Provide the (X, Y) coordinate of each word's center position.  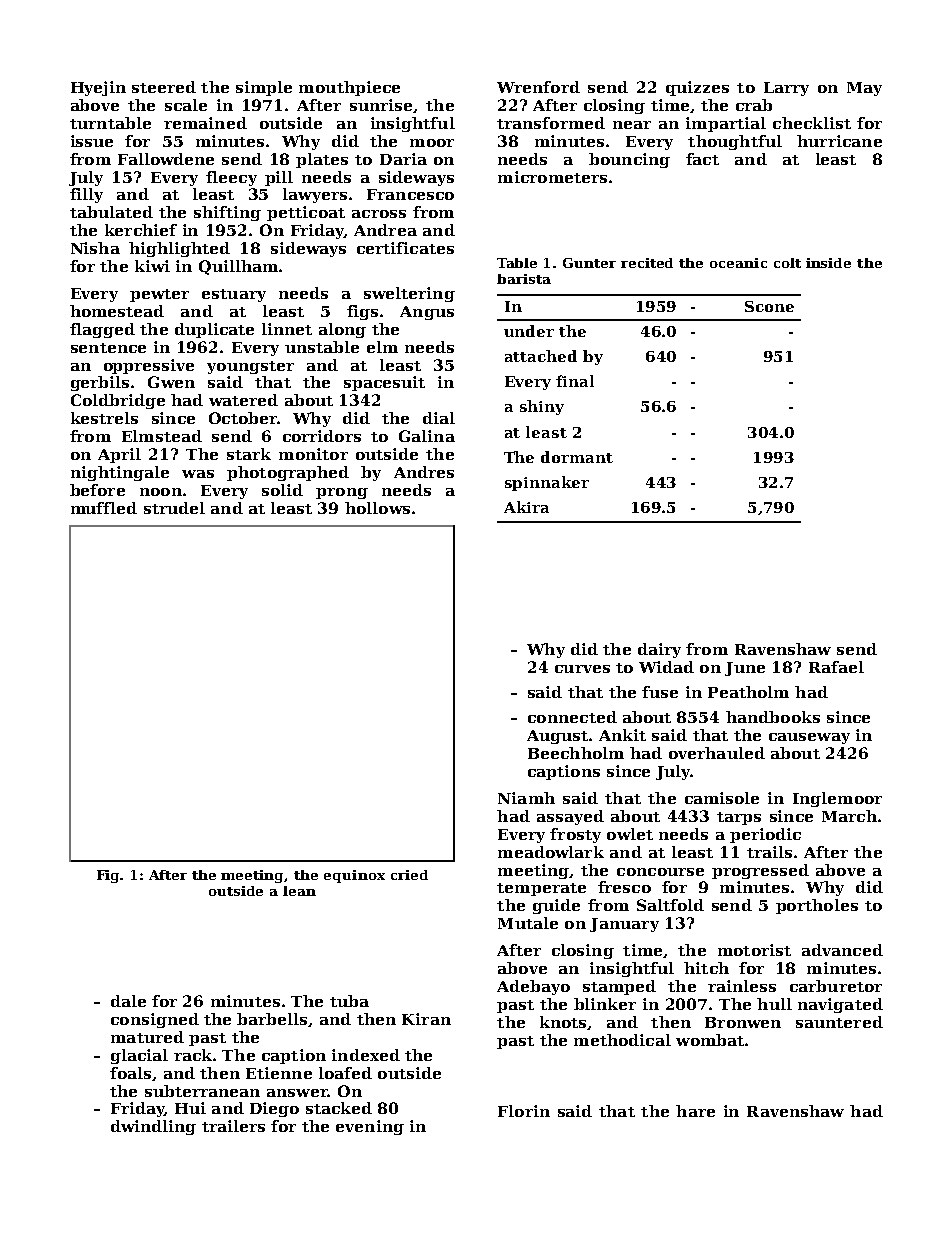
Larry (786, 89)
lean (299, 891)
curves (582, 669)
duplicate (214, 330)
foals (130, 1073)
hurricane (839, 141)
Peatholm (748, 692)
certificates (405, 248)
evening (370, 1127)
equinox (354, 876)
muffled (104, 508)
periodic (765, 835)
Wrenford (538, 87)
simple (264, 88)
